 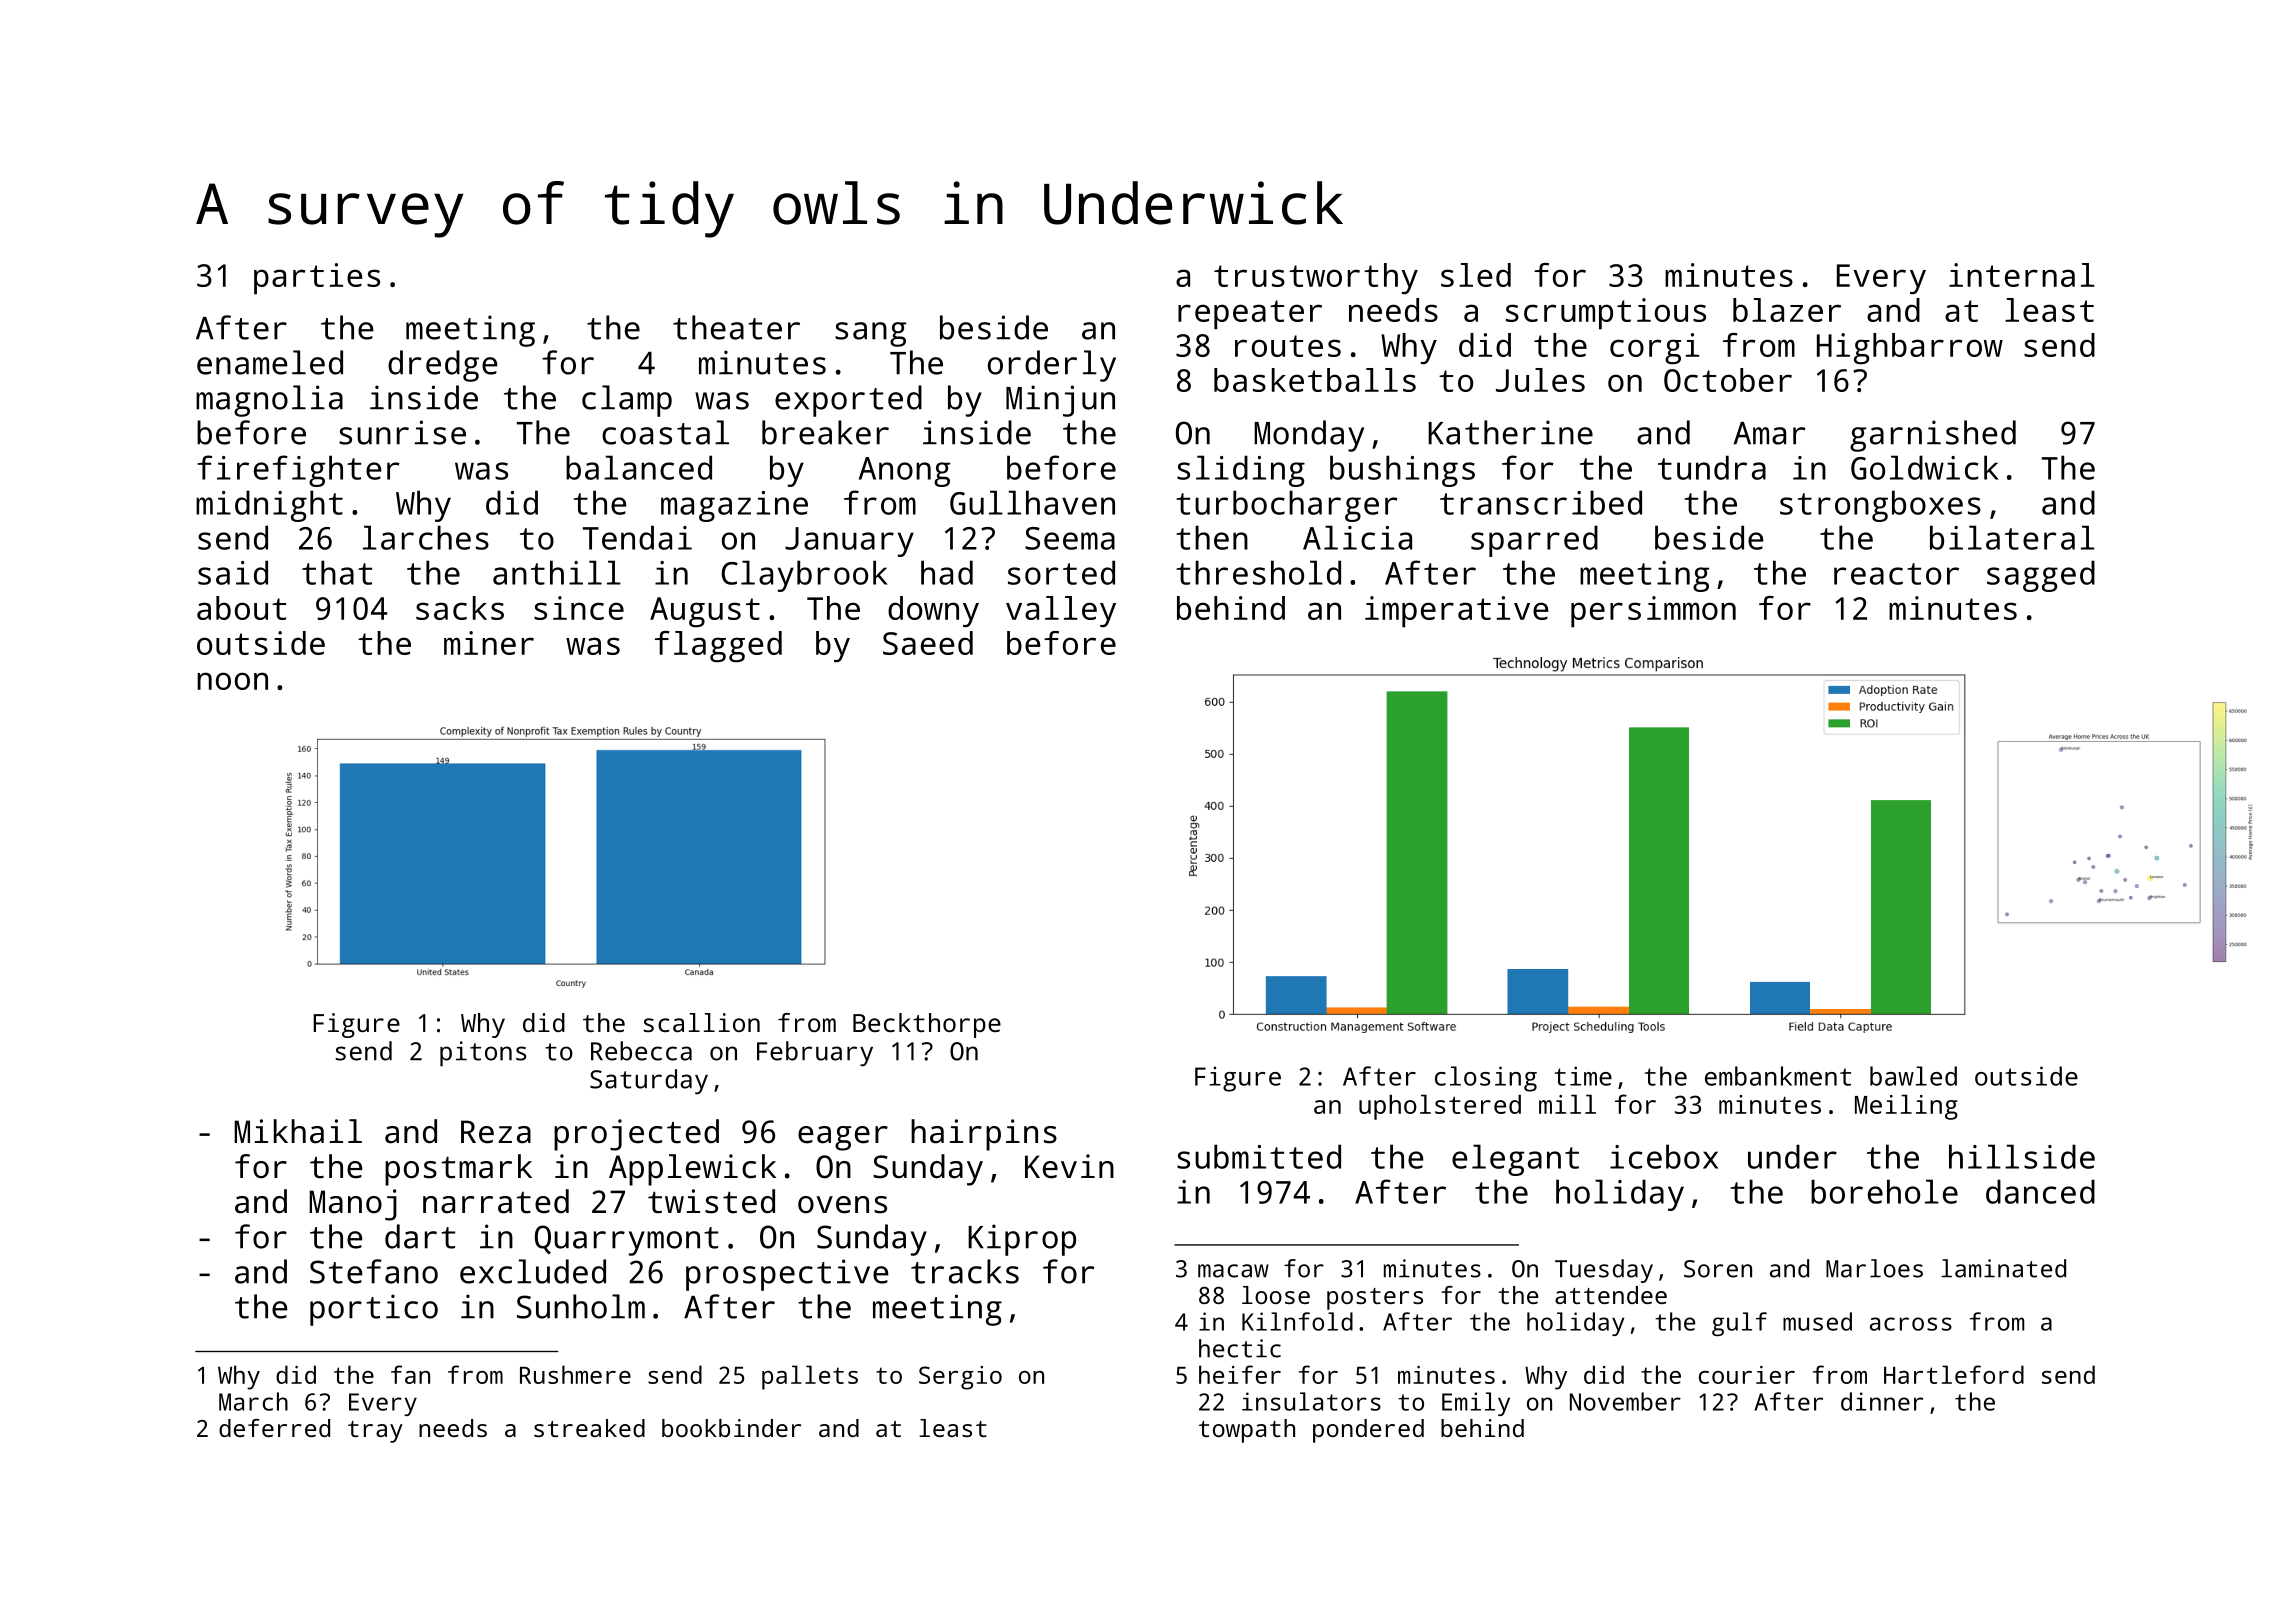 I want to click on Highbarrow, so click(x=1910, y=349).
